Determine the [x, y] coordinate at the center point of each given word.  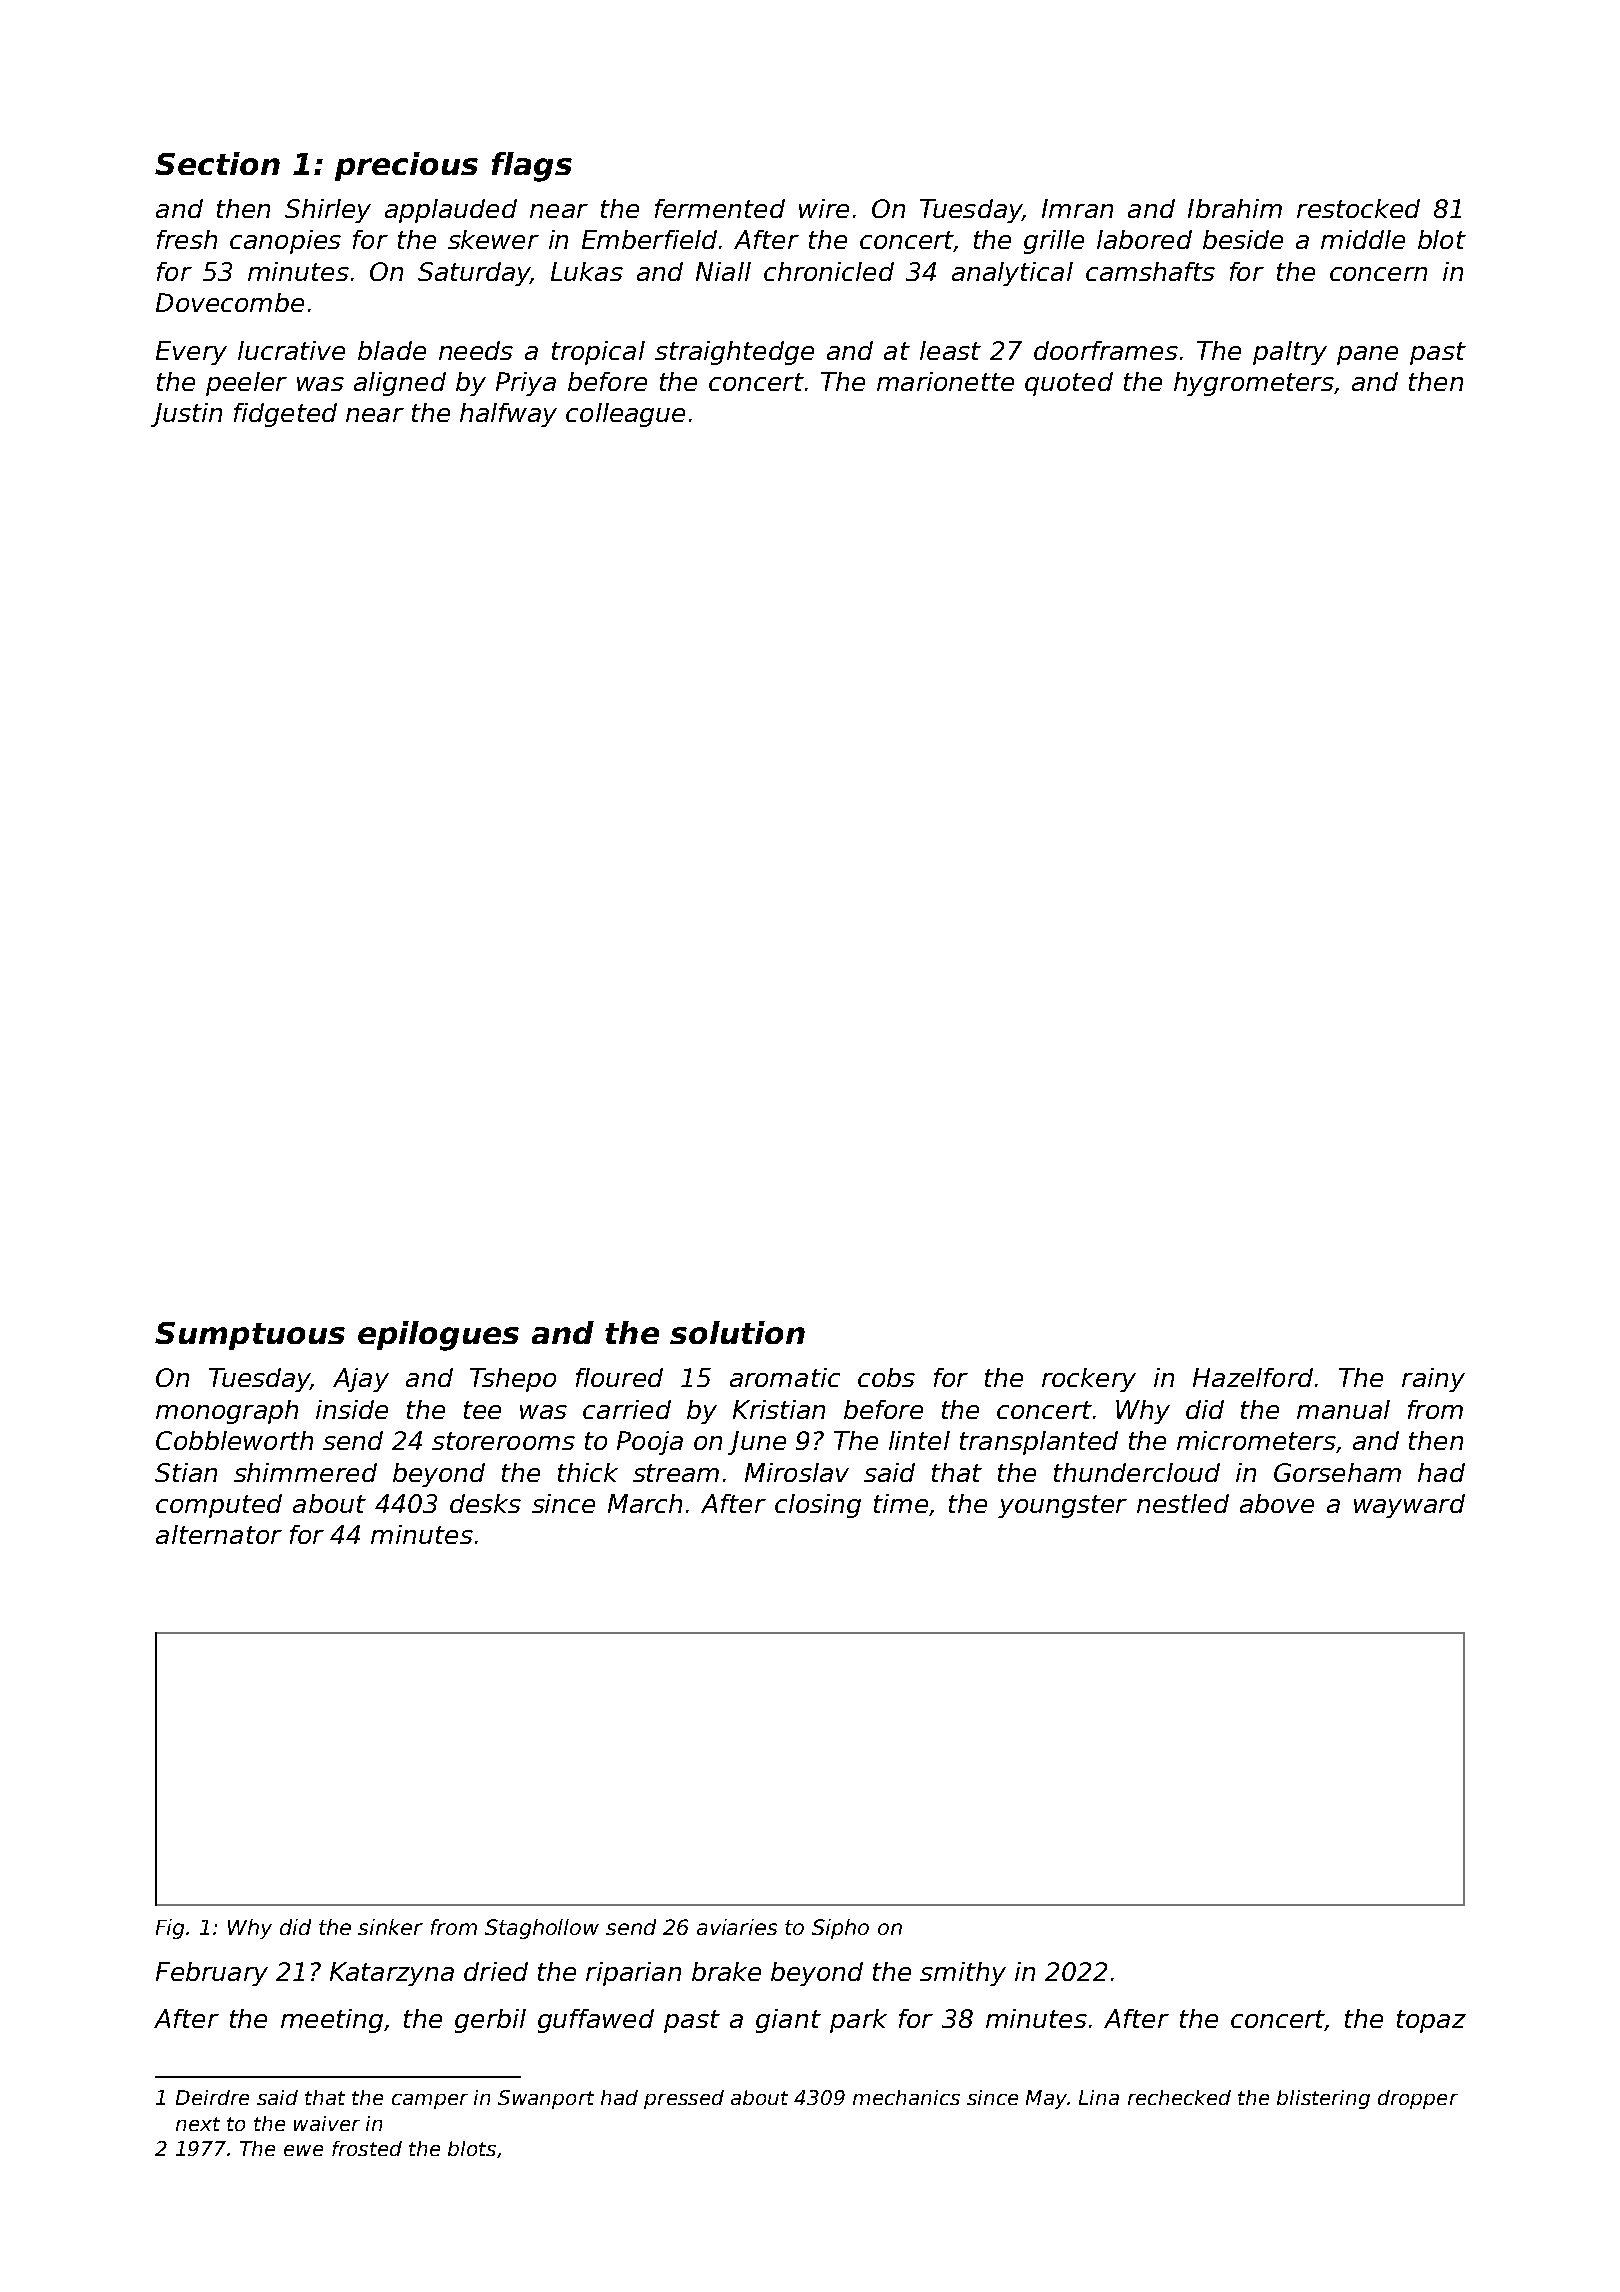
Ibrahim [1235, 208]
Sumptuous [250, 1336]
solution [737, 1332]
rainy [1433, 1380]
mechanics [906, 2097]
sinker [390, 1927]
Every [191, 353]
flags [532, 167]
